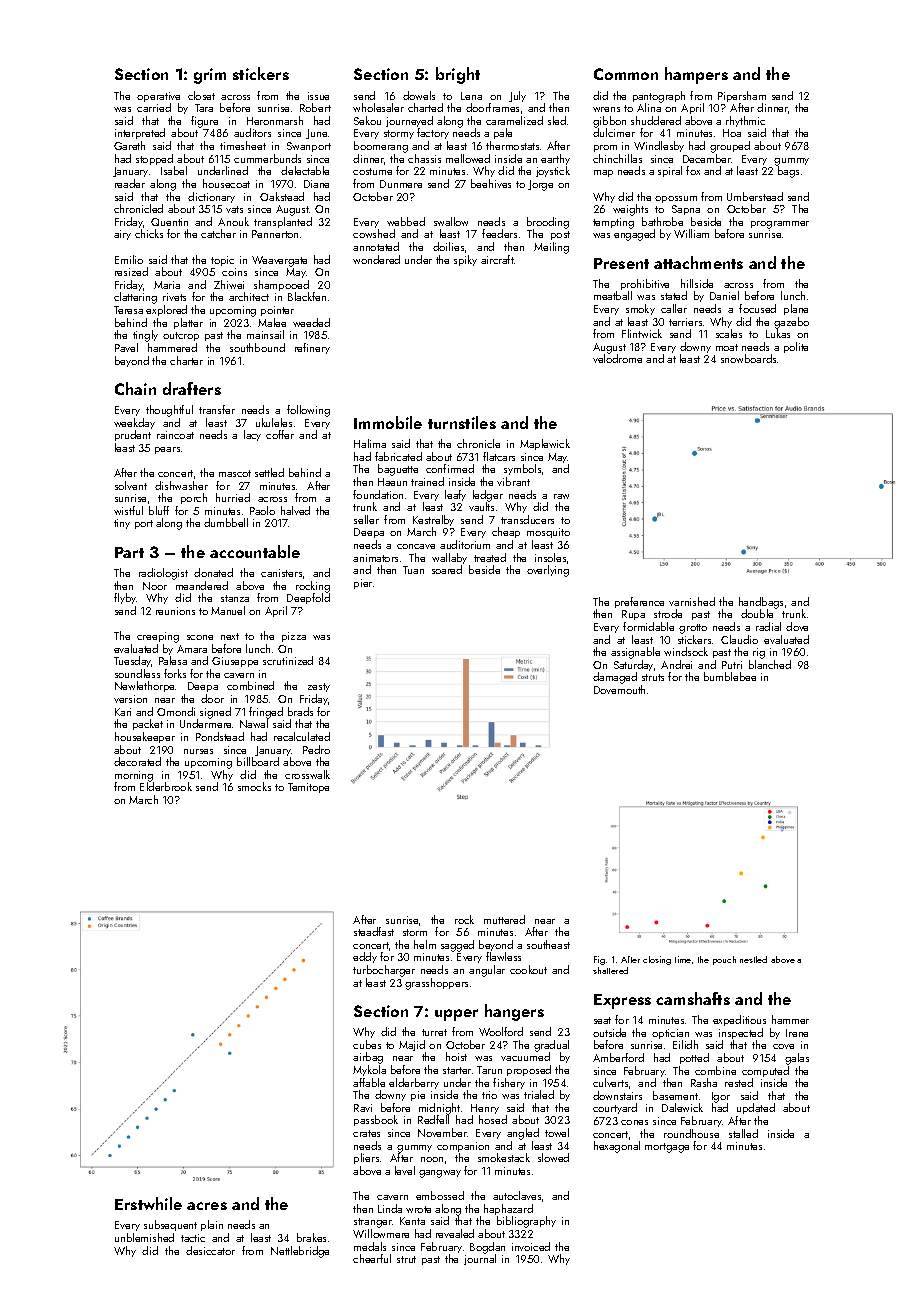 The image size is (924, 1308). I want to click on damaged, so click(615, 678).
